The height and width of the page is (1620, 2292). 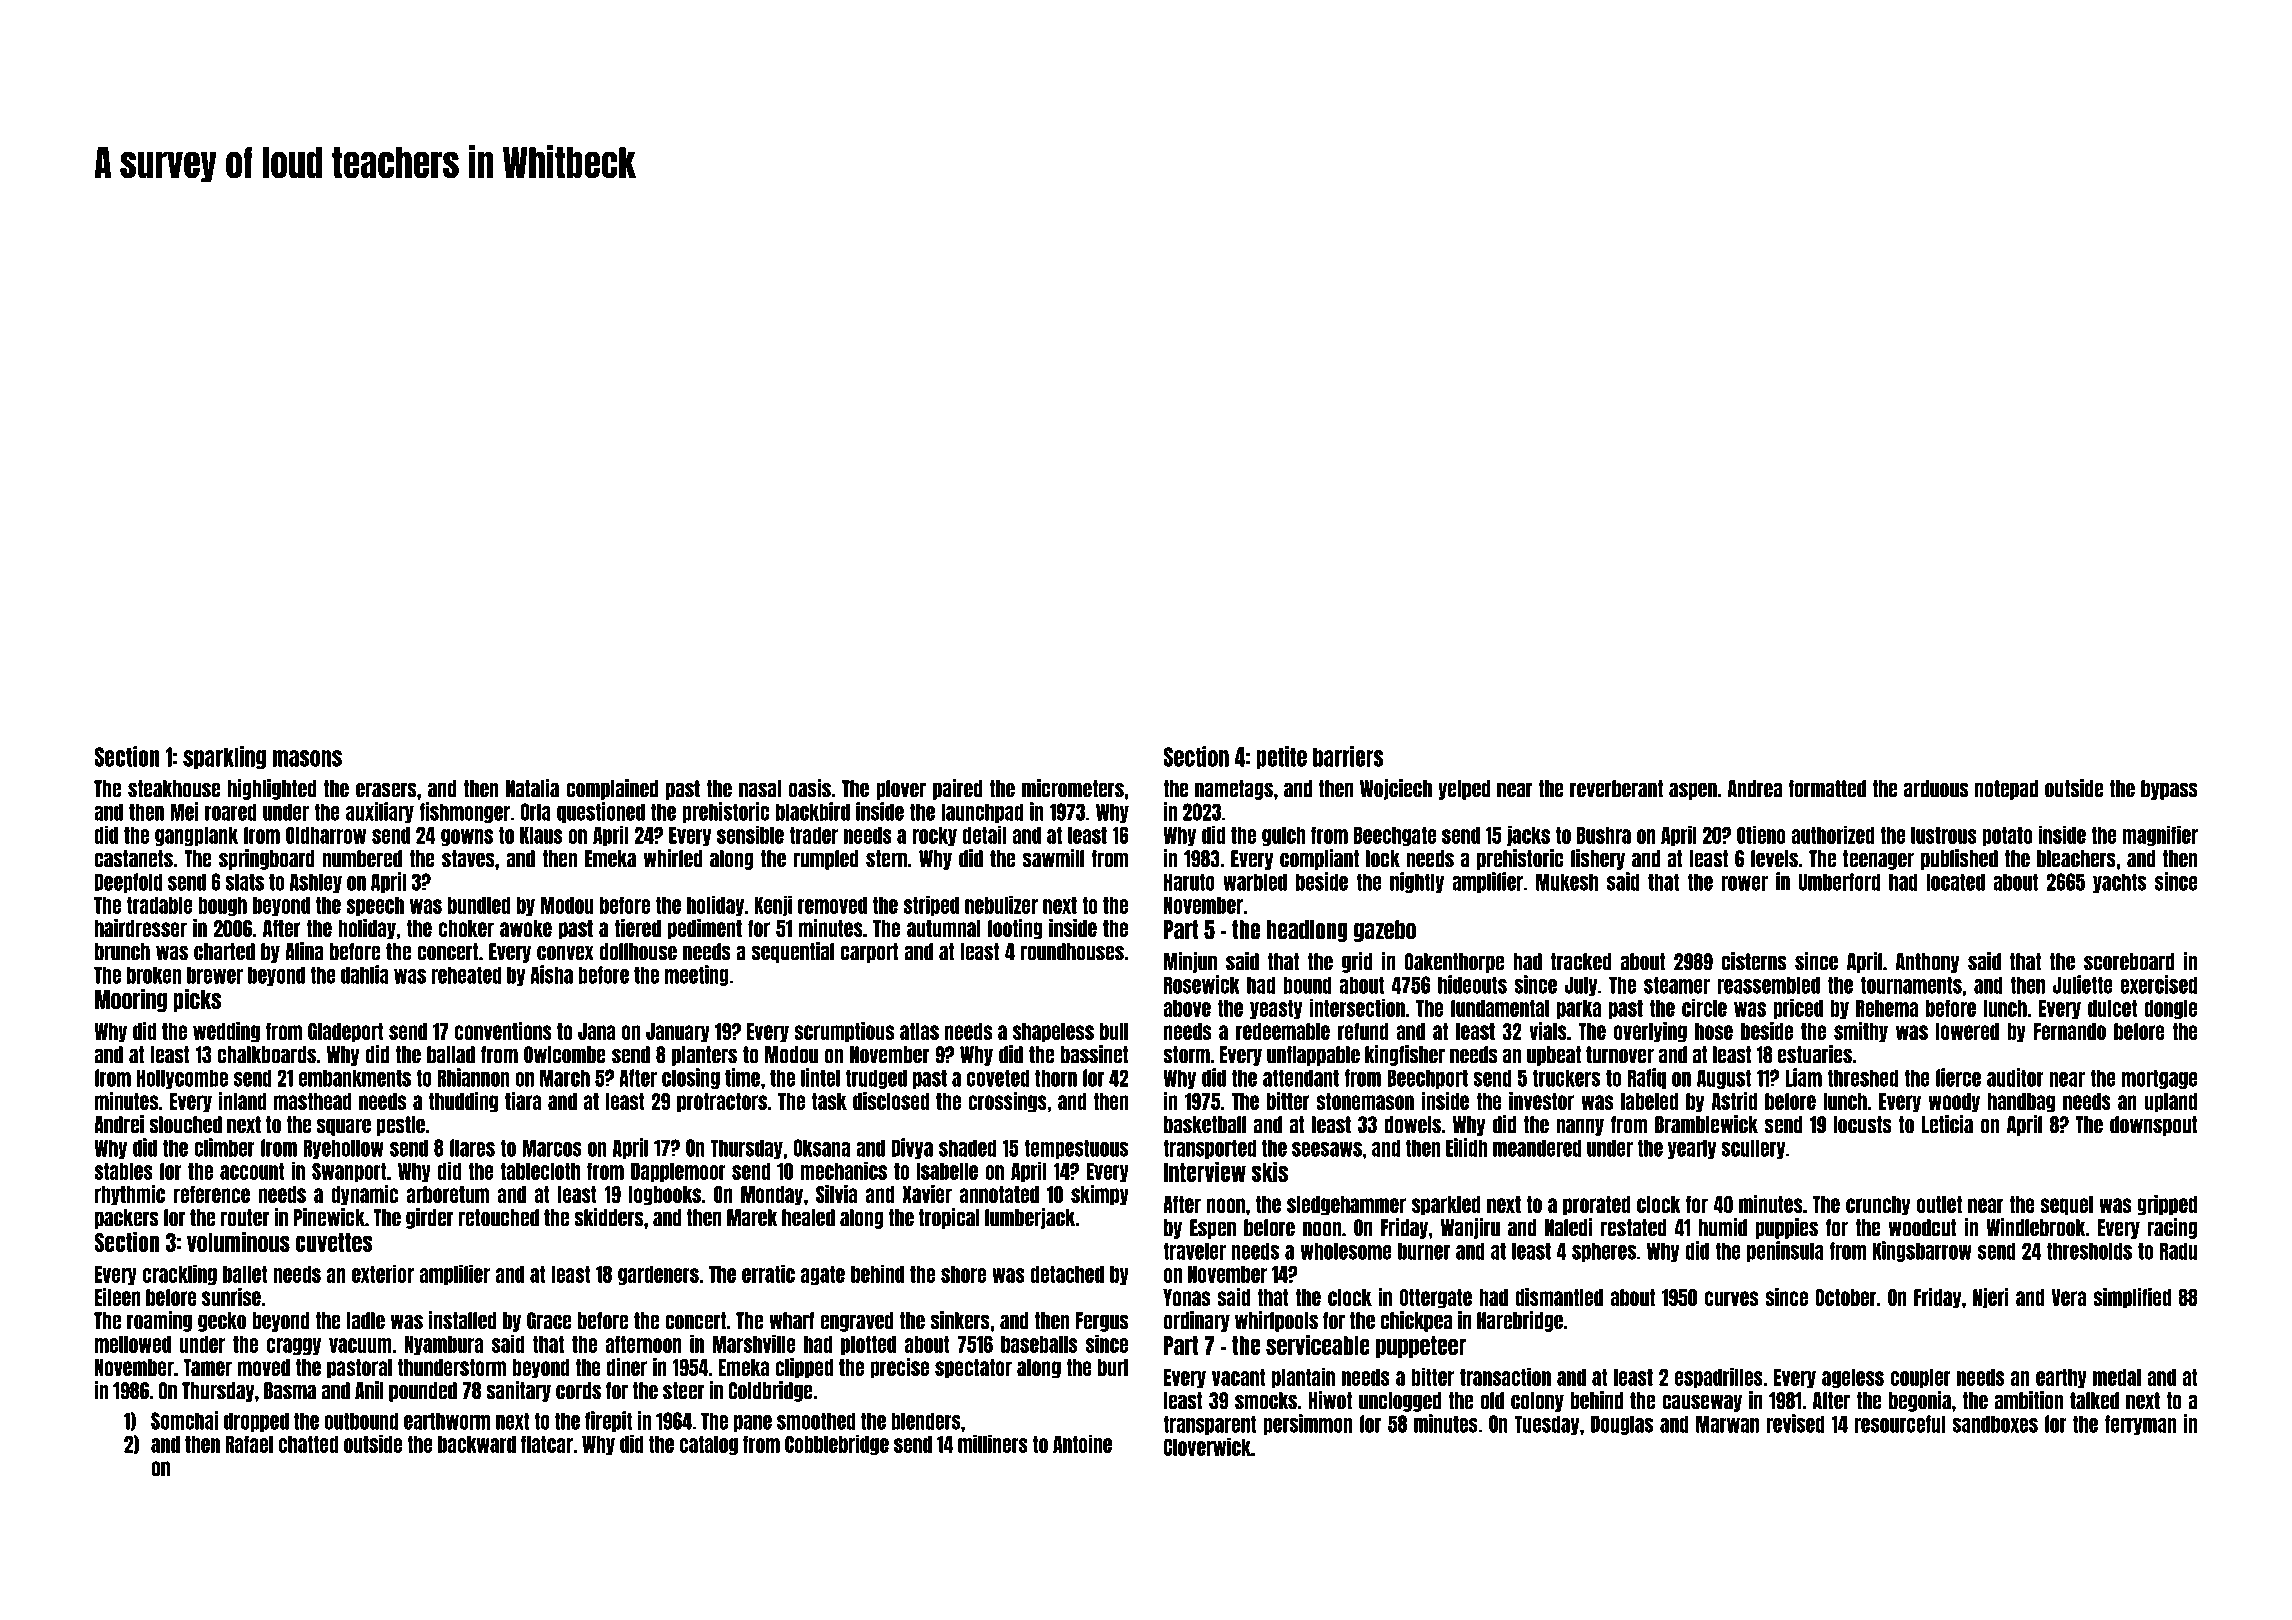 I want to click on ballet, so click(x=245, y=1274).
